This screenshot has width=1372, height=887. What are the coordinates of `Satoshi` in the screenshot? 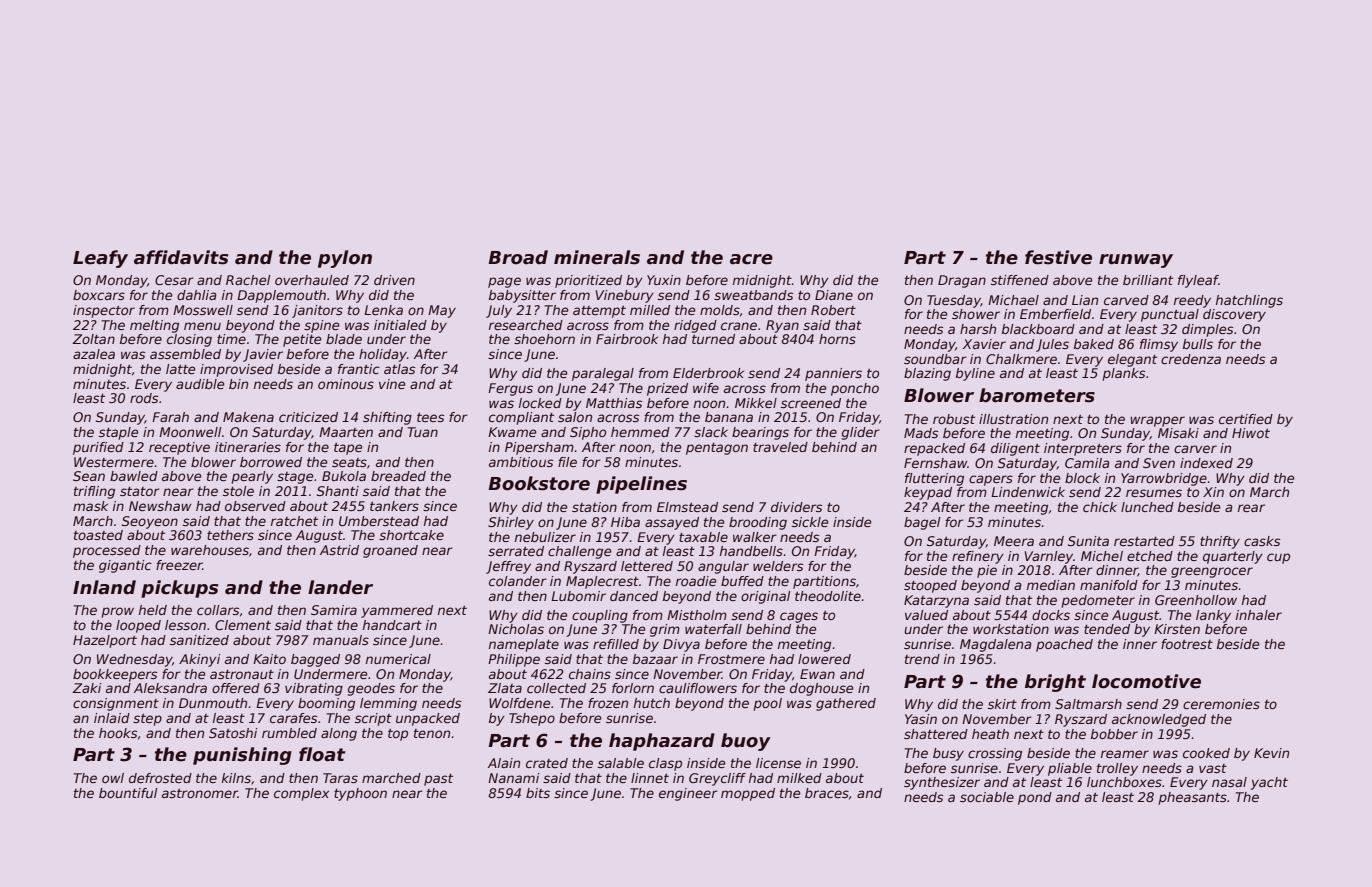 It's located at (233, 733).
